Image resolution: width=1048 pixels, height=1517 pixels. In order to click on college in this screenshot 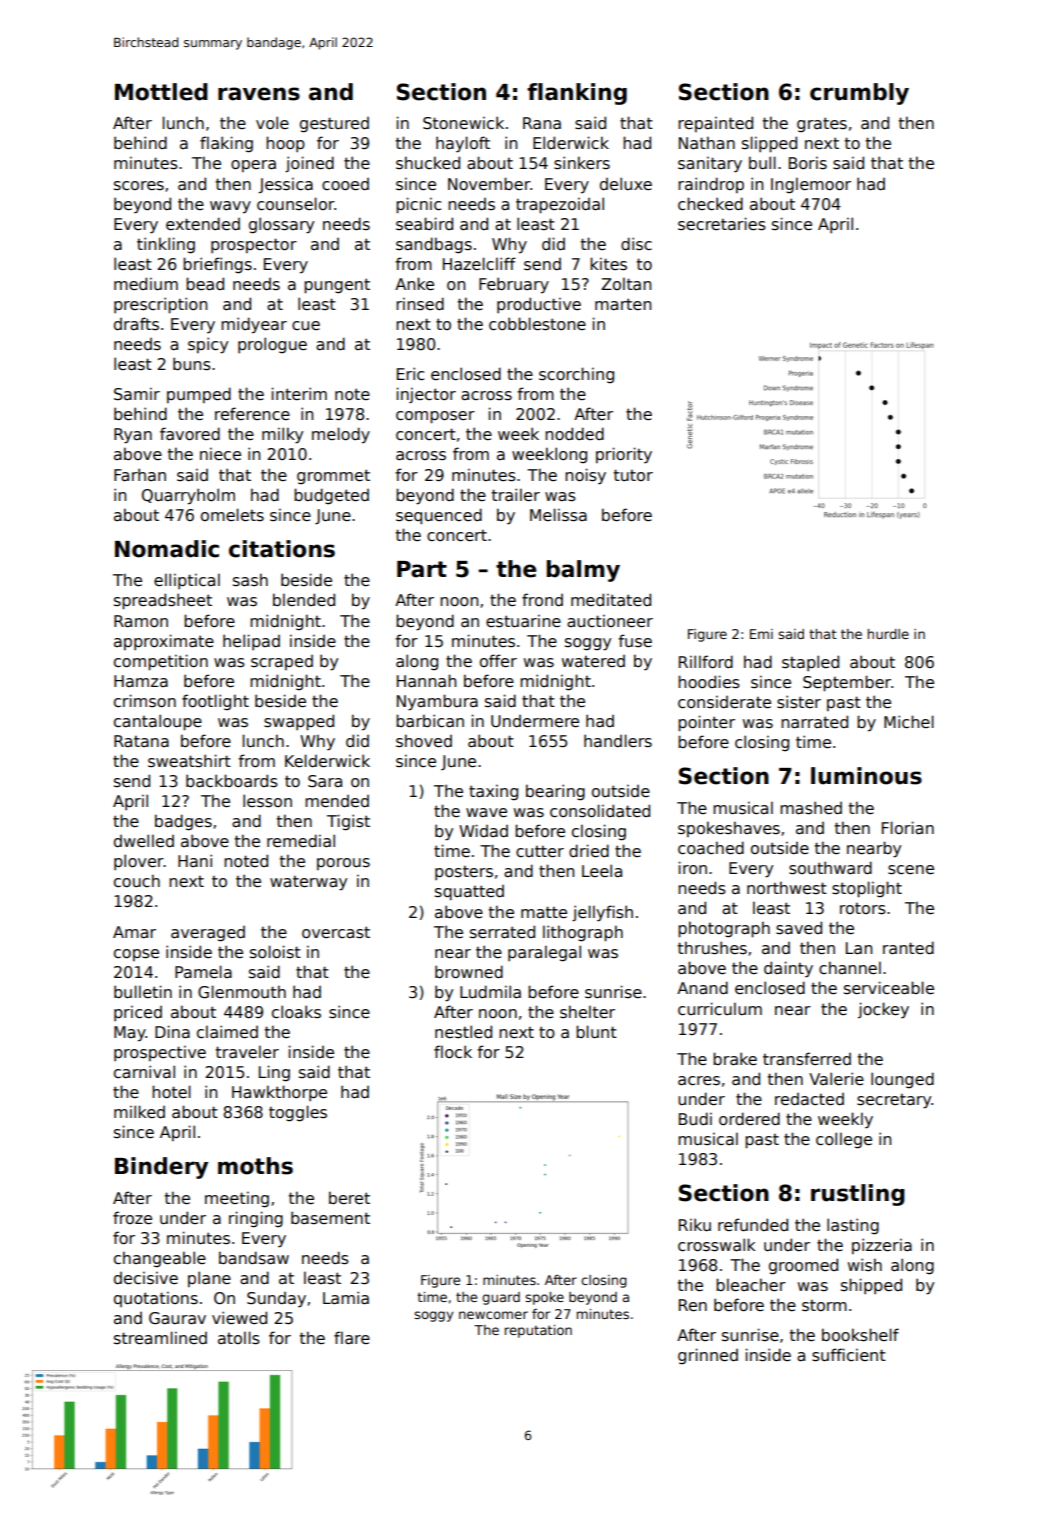, I will do `click(844, 1140)`.
